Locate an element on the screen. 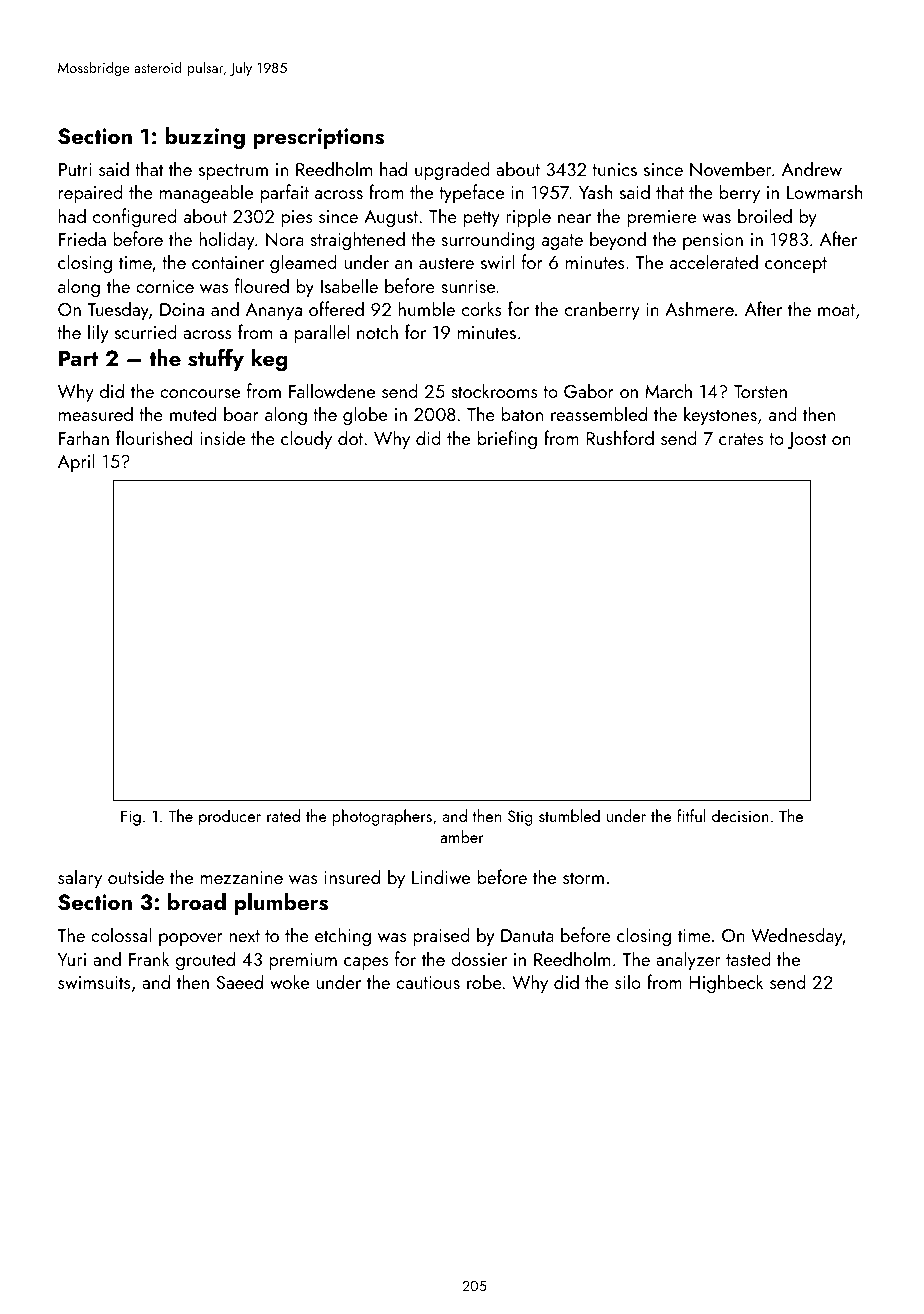 The image size is (924, 1314). buzzing is located at coordinates (205, 138).
